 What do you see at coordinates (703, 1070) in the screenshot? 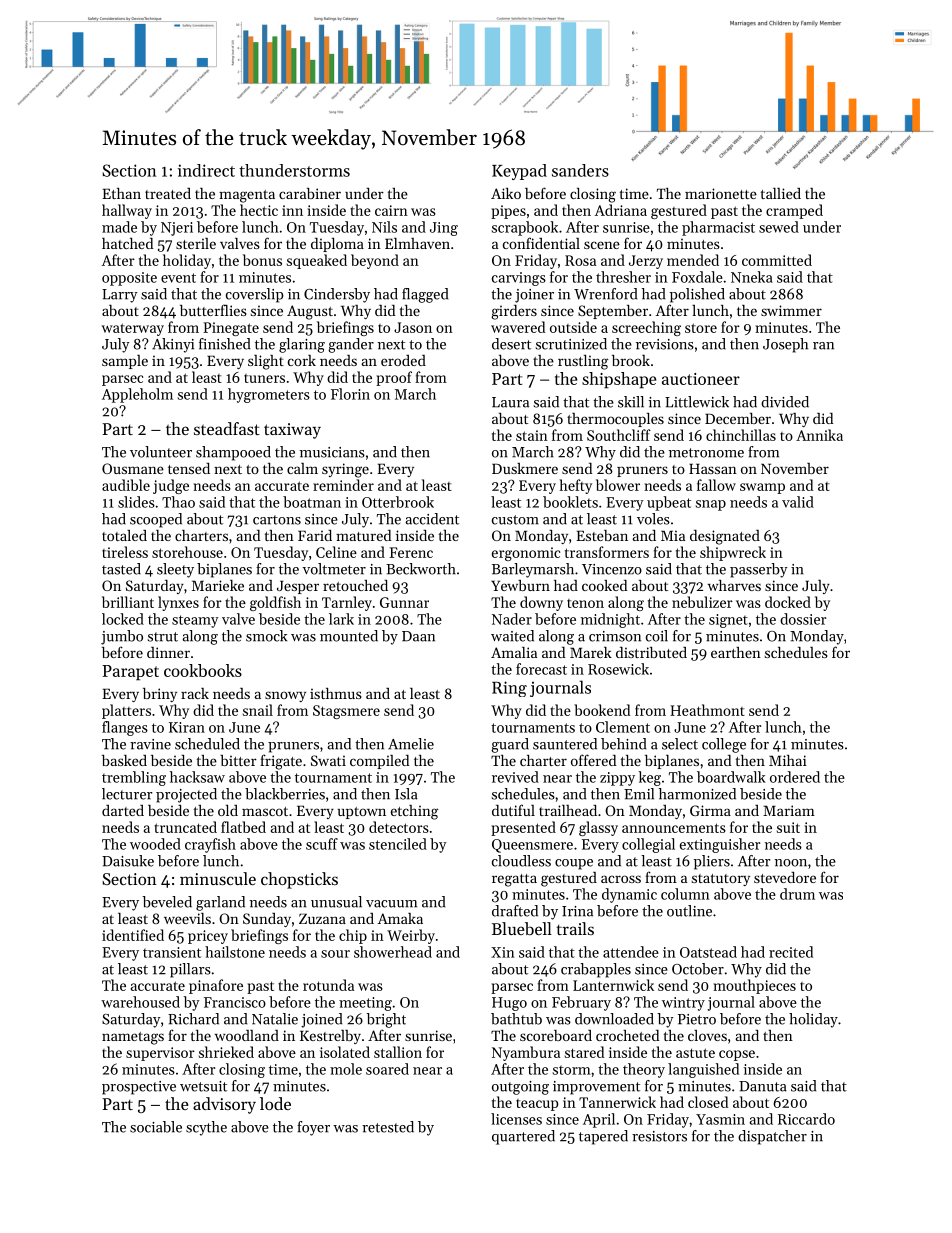
I see `languished` at bounding box center [703, 1070].
